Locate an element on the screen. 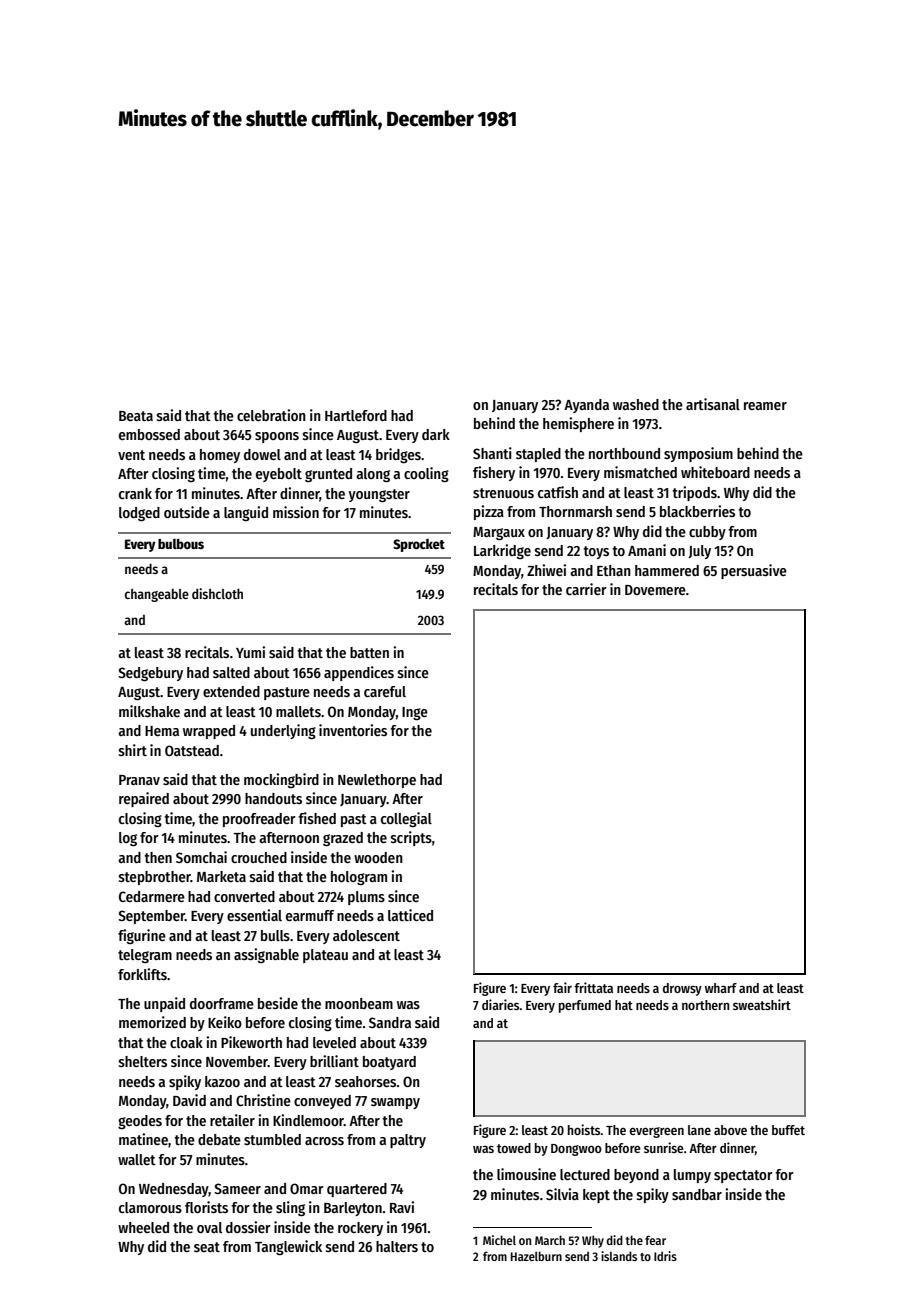  Inge is located at coordinates (415, 713).
